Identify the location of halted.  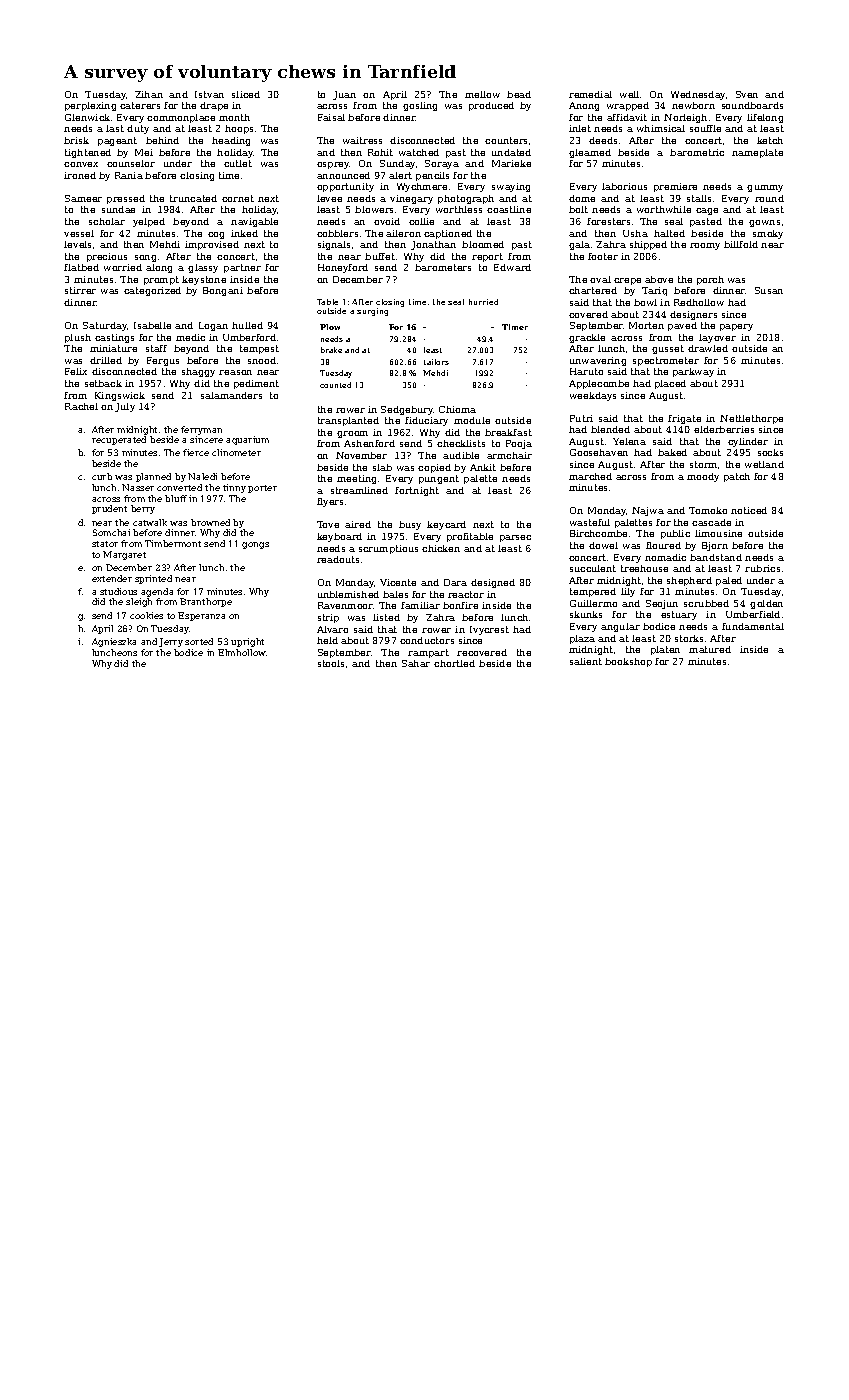
(669, 233).
